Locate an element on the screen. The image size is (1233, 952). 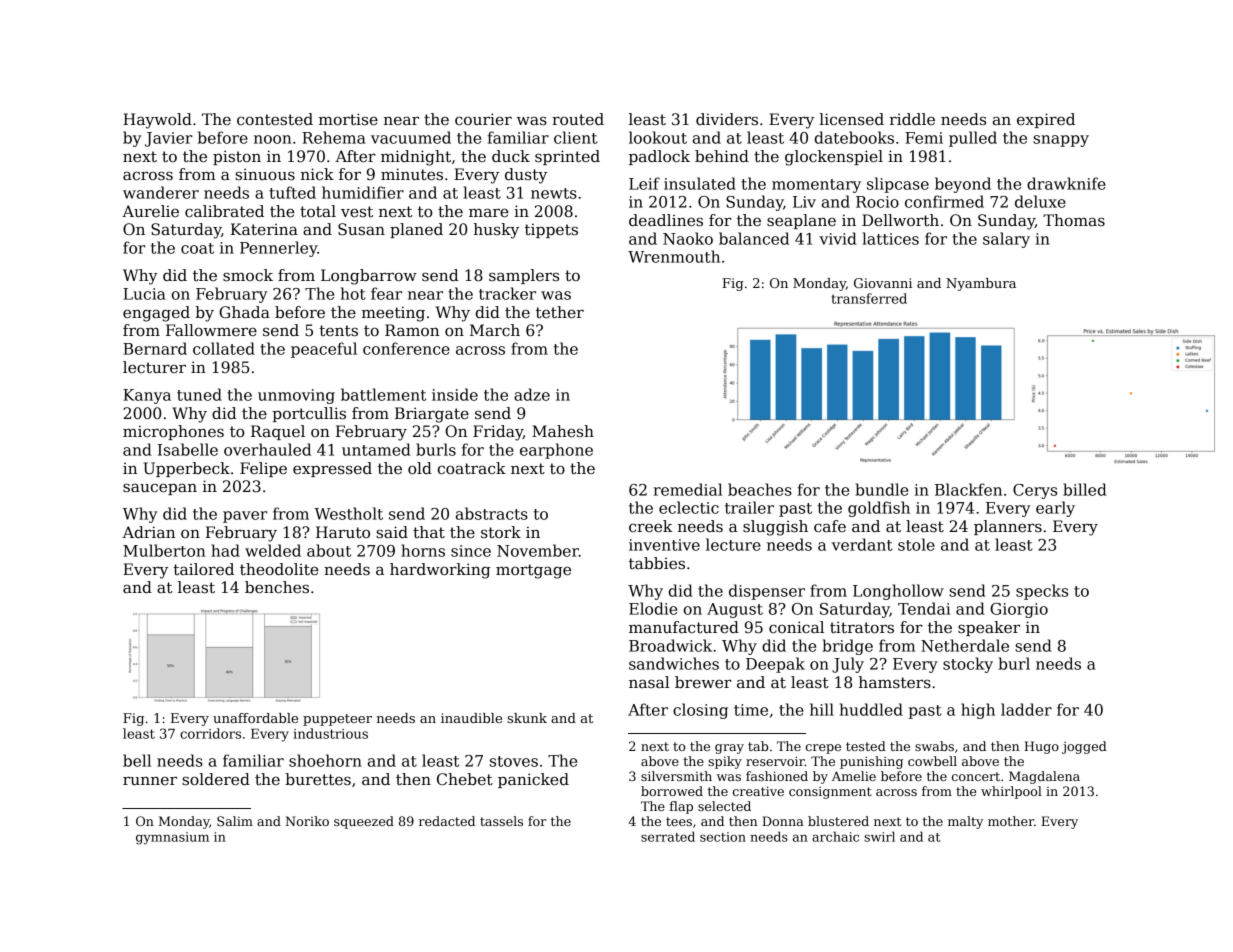
dividers is located at coordinates (727, 119).
